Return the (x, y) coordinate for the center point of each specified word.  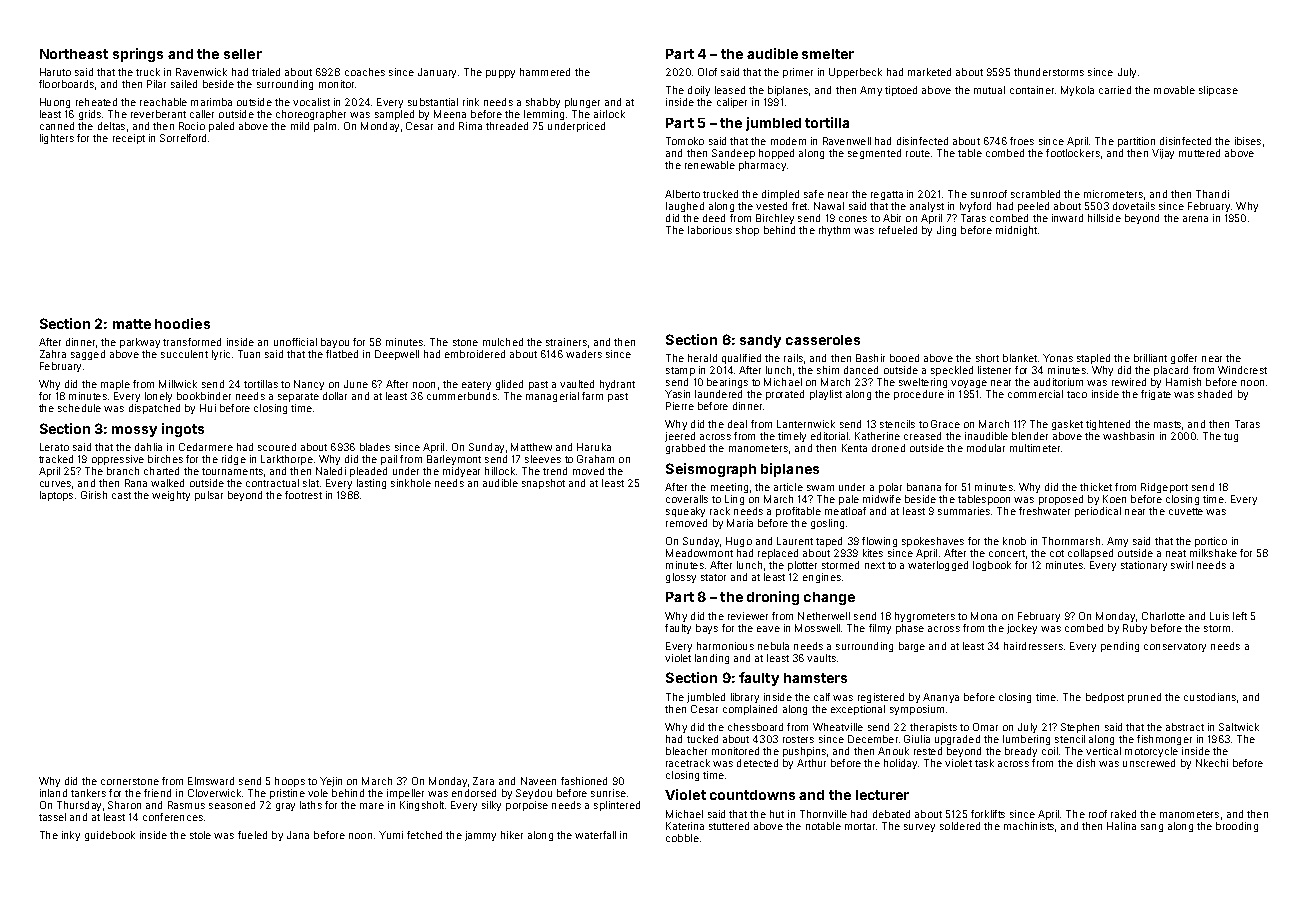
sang (1152, 828)
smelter (828, 54)
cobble (682, 838)
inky (71, 836)
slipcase (1218, 91)
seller (243, 54)
